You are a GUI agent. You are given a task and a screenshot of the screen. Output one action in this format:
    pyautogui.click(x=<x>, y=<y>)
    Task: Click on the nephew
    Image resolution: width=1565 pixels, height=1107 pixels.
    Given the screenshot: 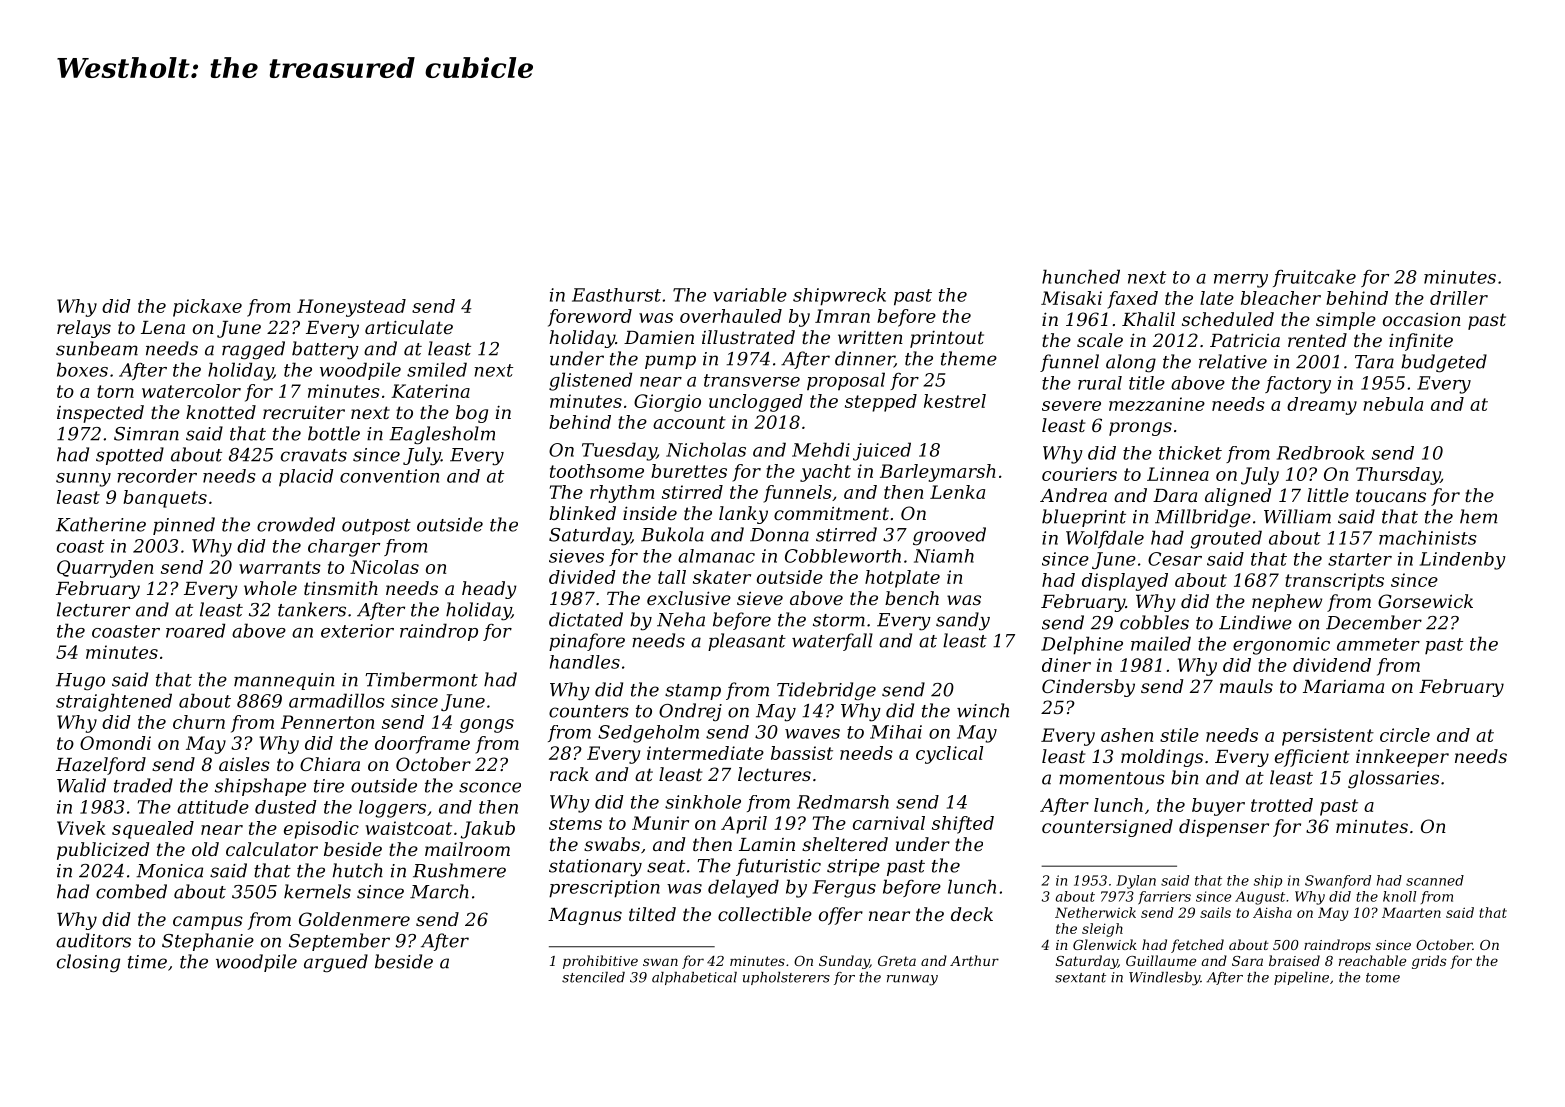 What is the action you would take?
    pyautogui.click(x=1287, y=603)
